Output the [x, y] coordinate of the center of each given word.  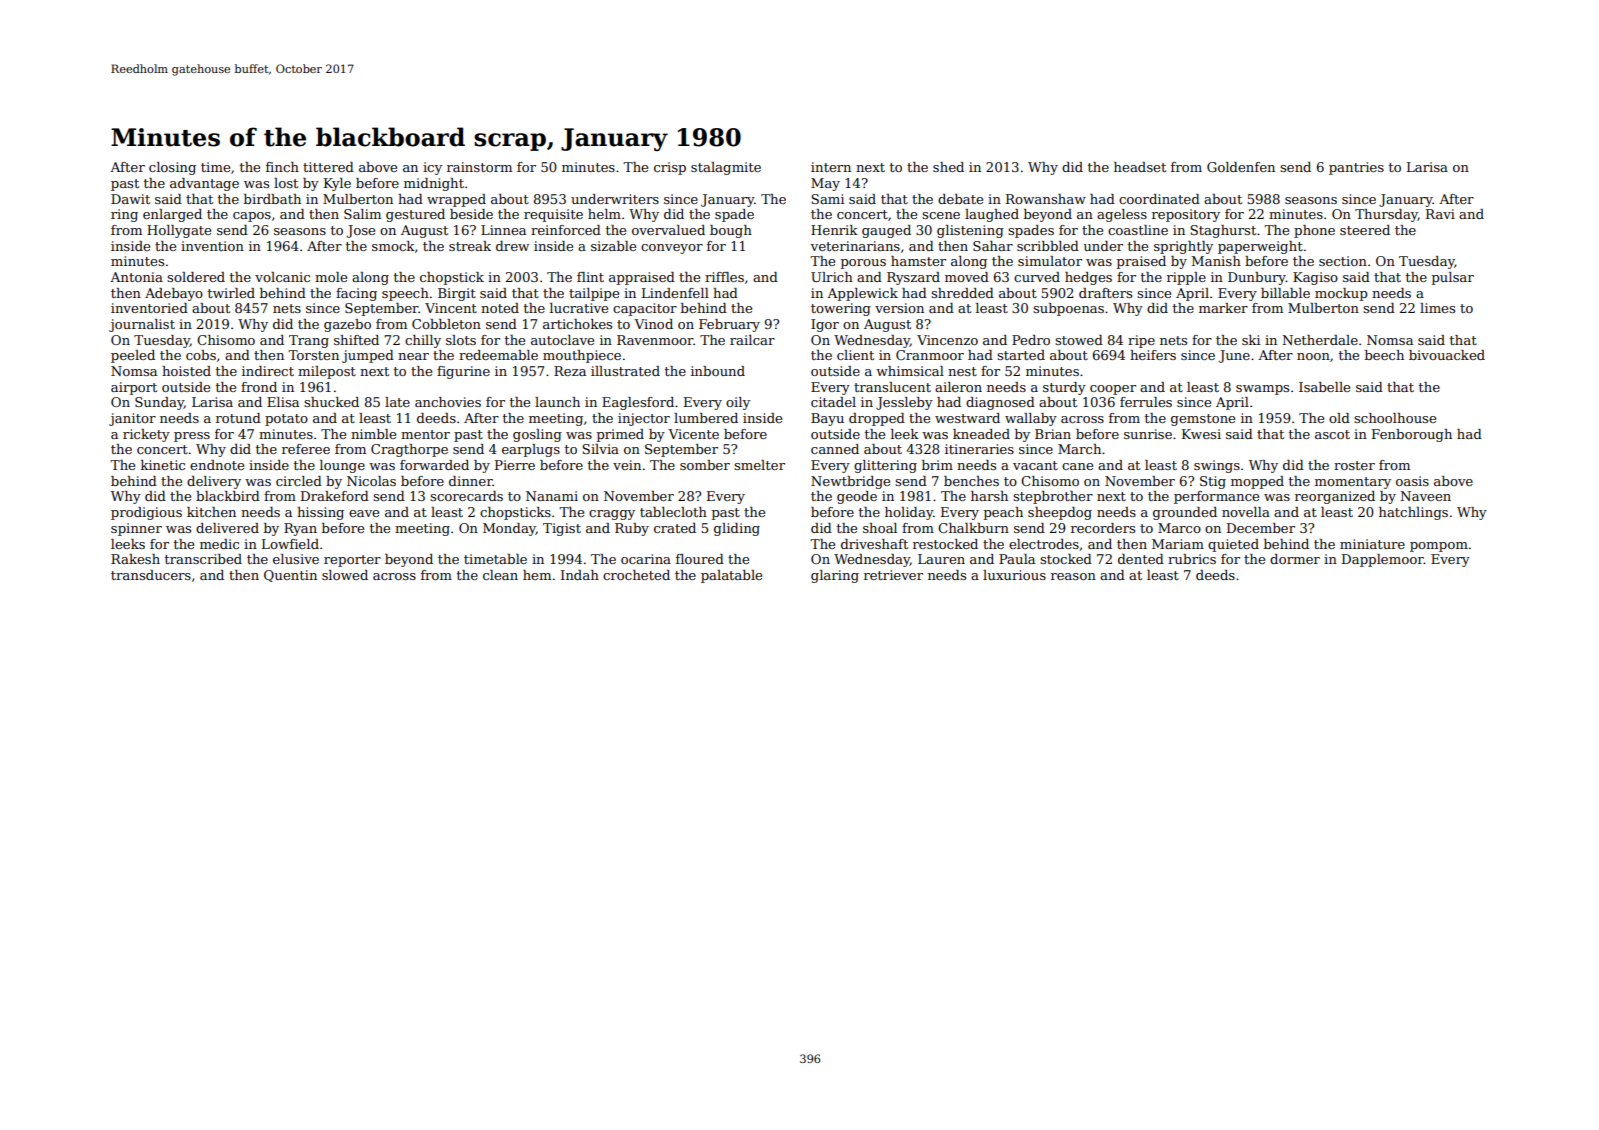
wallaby [1031, 419]
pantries [1356, 168]
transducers [151, 575]
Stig [1213, 482]
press [192, 437]
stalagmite [726, 168]
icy [432, 168]
